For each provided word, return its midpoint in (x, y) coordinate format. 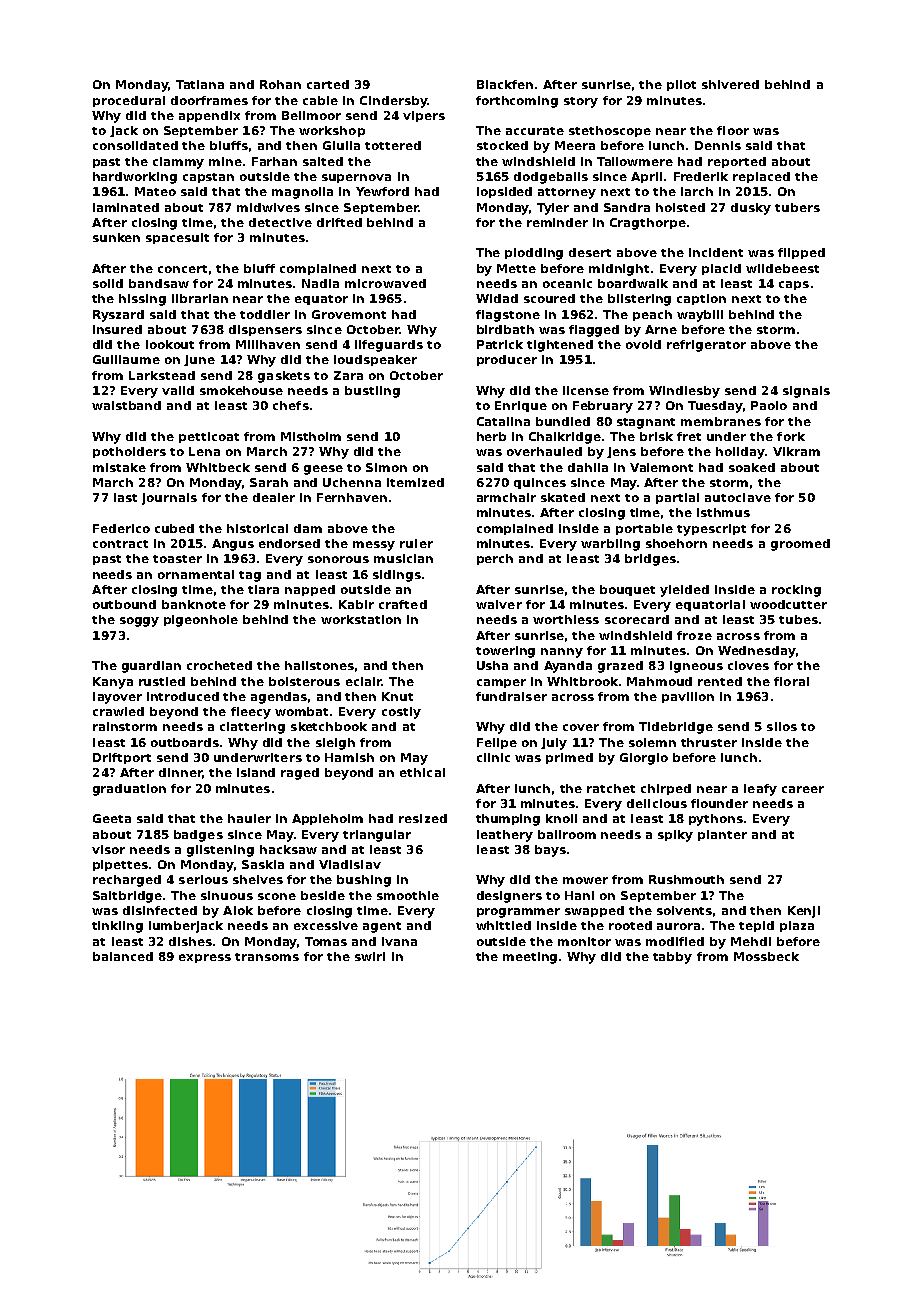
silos (782, 726)
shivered (730, 84)
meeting (530, 958)
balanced (123, 956)
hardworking (135, 178)
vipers (424, 116)
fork (791, 436)
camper (501, 683)
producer (507, 360)
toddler (265, 314)
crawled (118, 711)
